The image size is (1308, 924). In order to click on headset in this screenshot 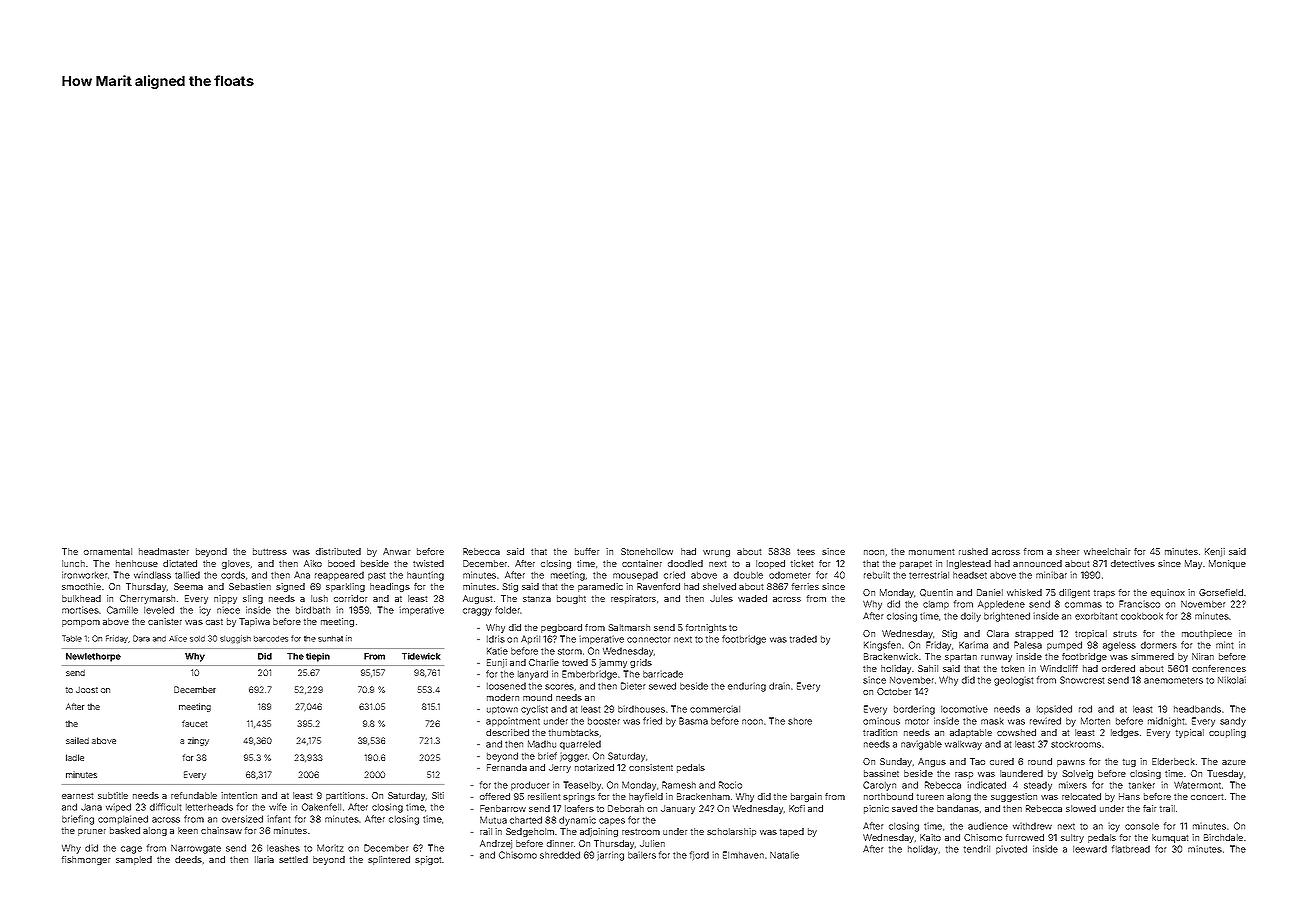, I will do `click(970, 575)`.
